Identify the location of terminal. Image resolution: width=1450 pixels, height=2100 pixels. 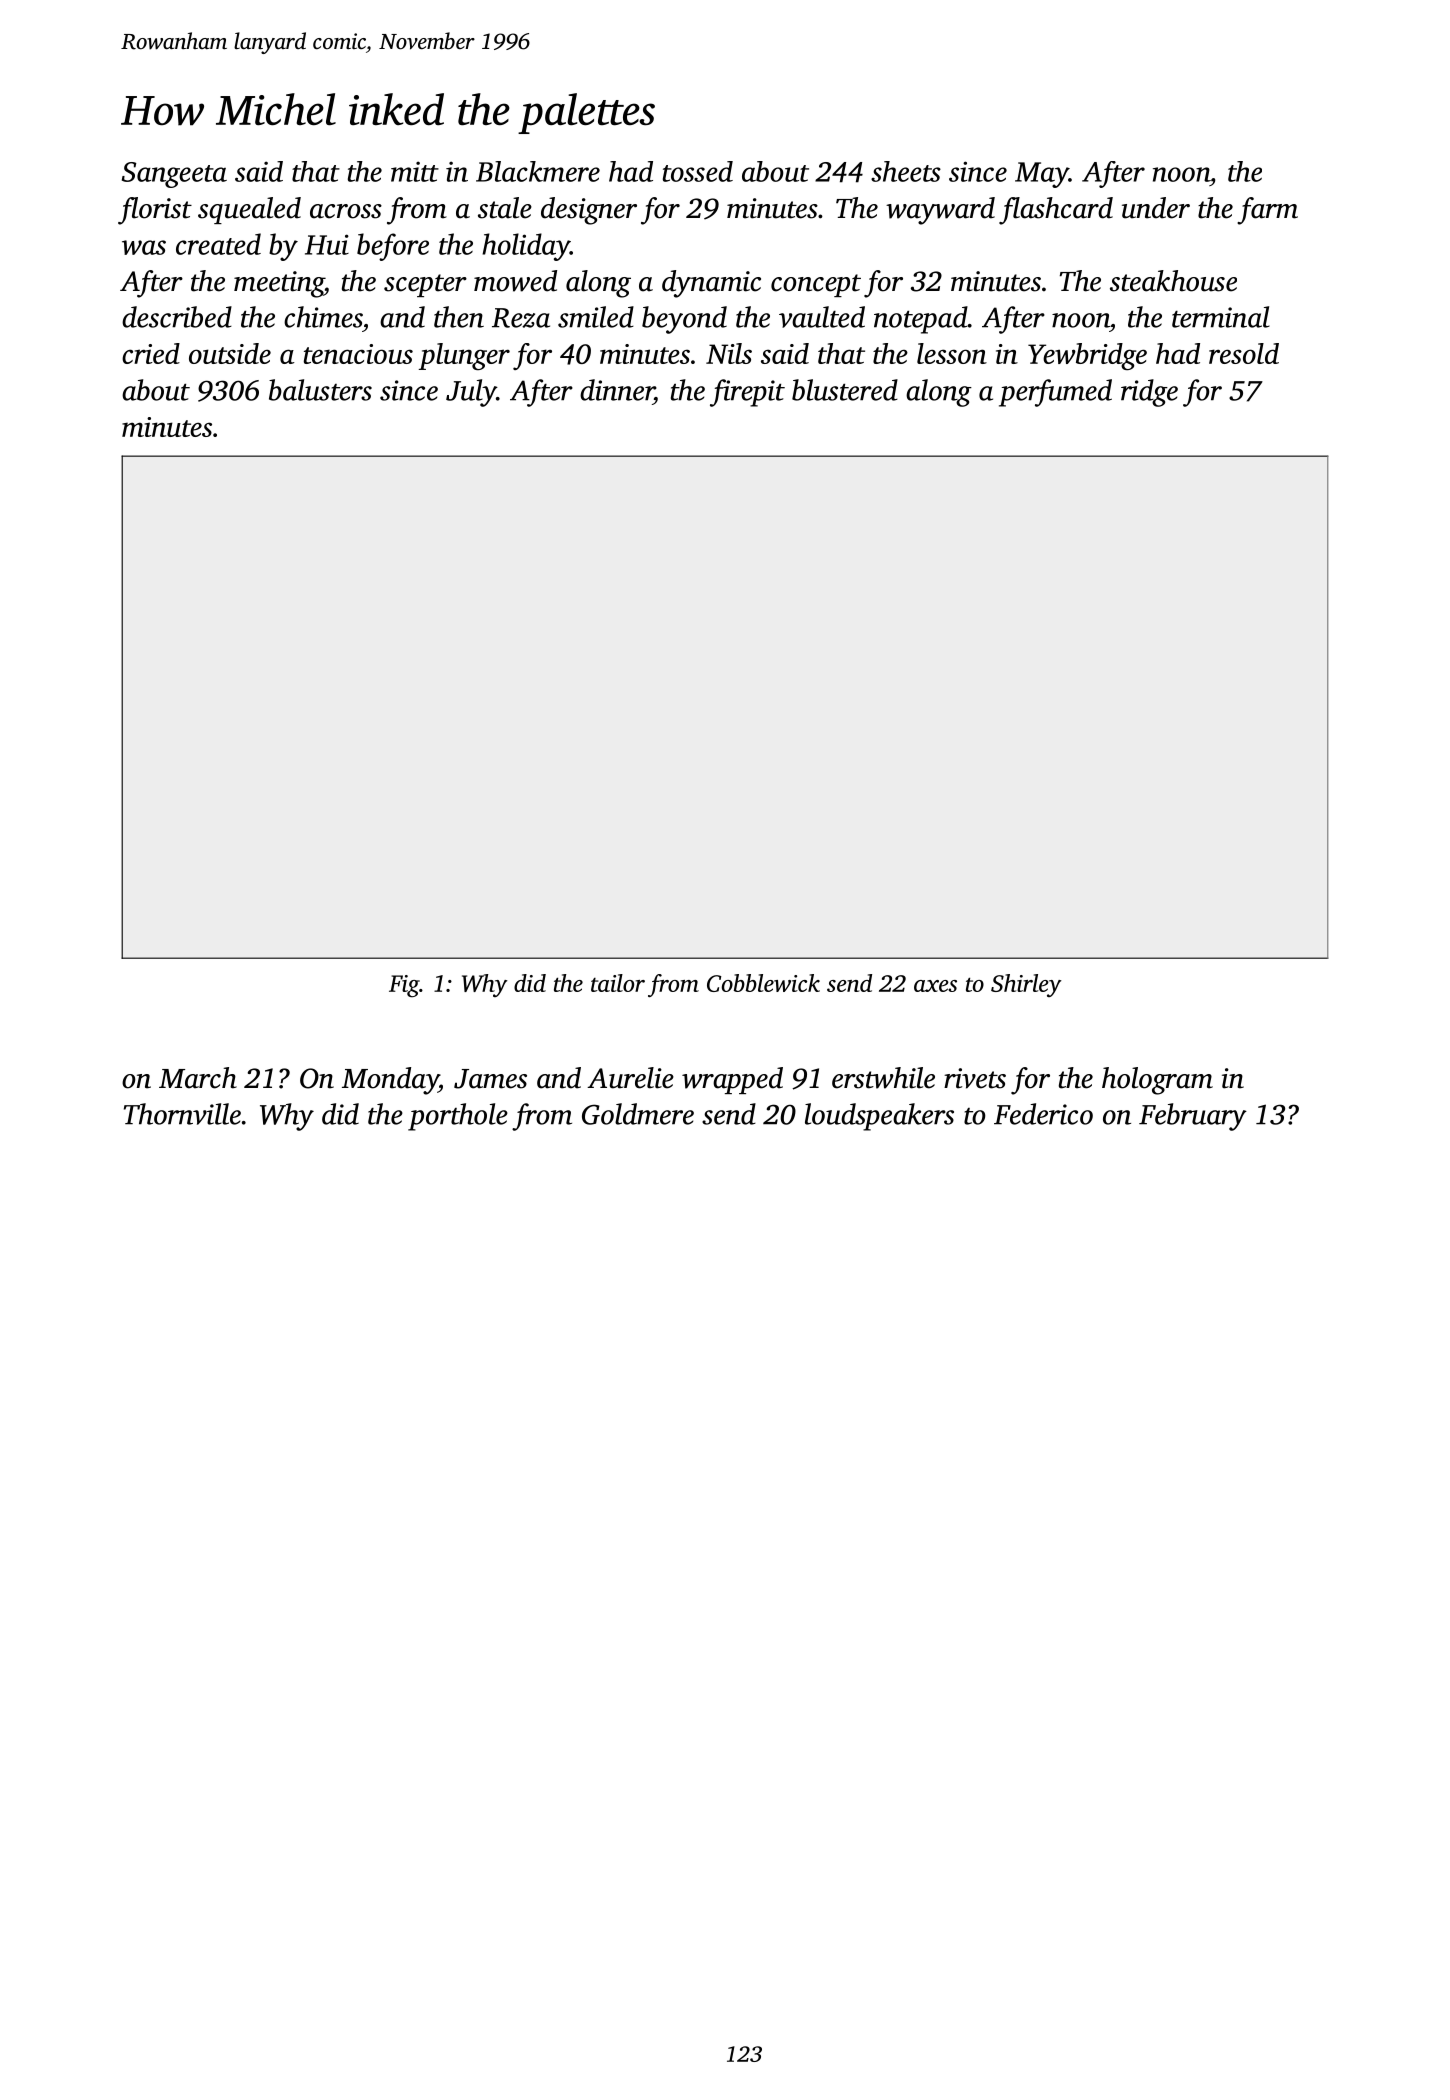
(1221, 317).
